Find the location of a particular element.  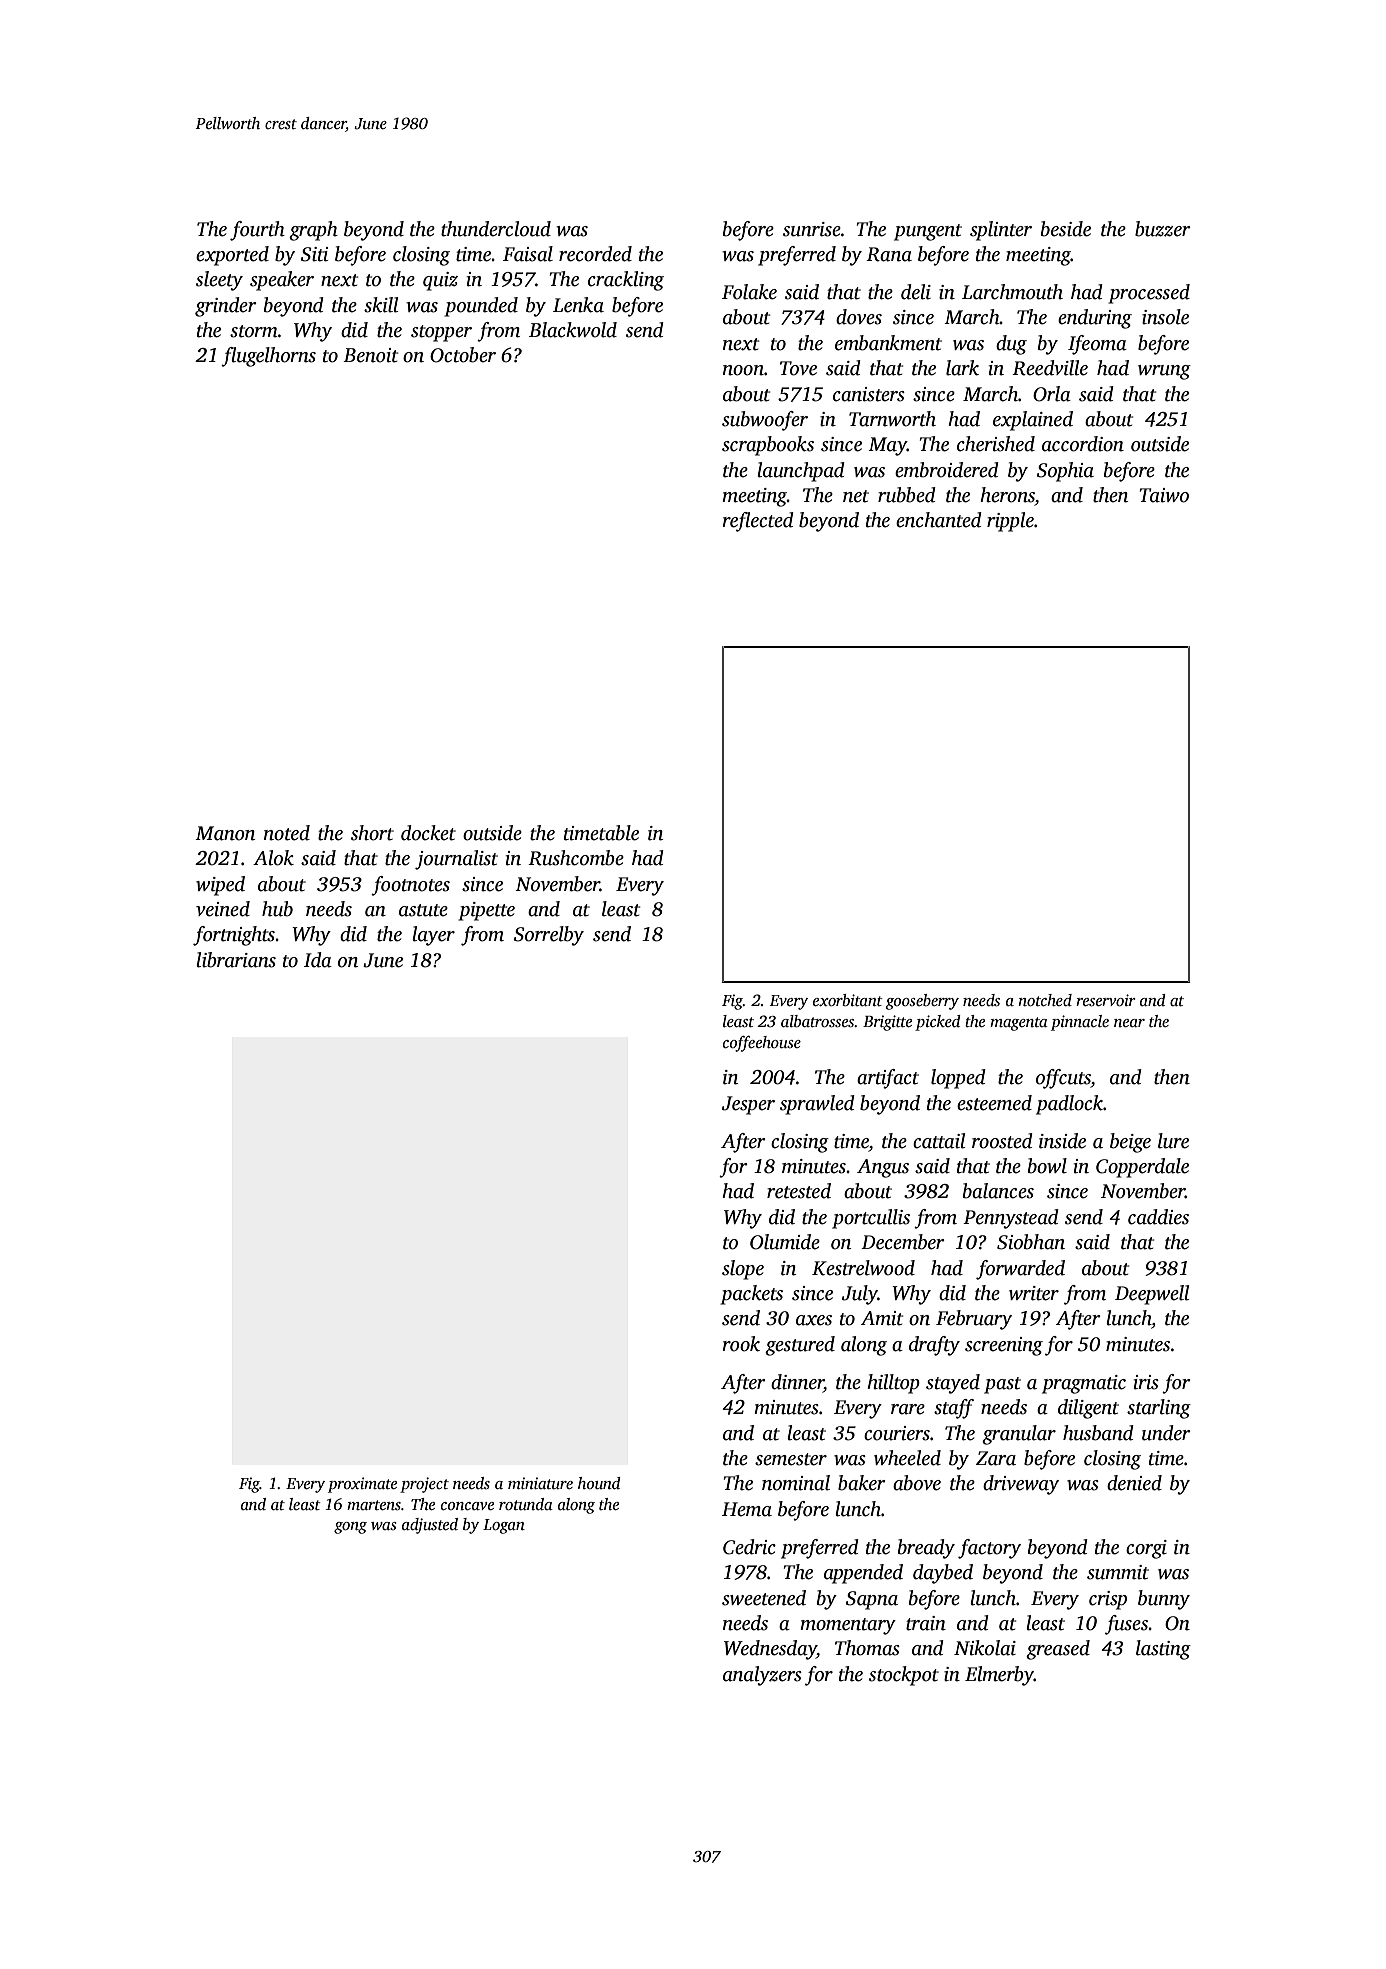

October is located at coordinates (463, 355).
